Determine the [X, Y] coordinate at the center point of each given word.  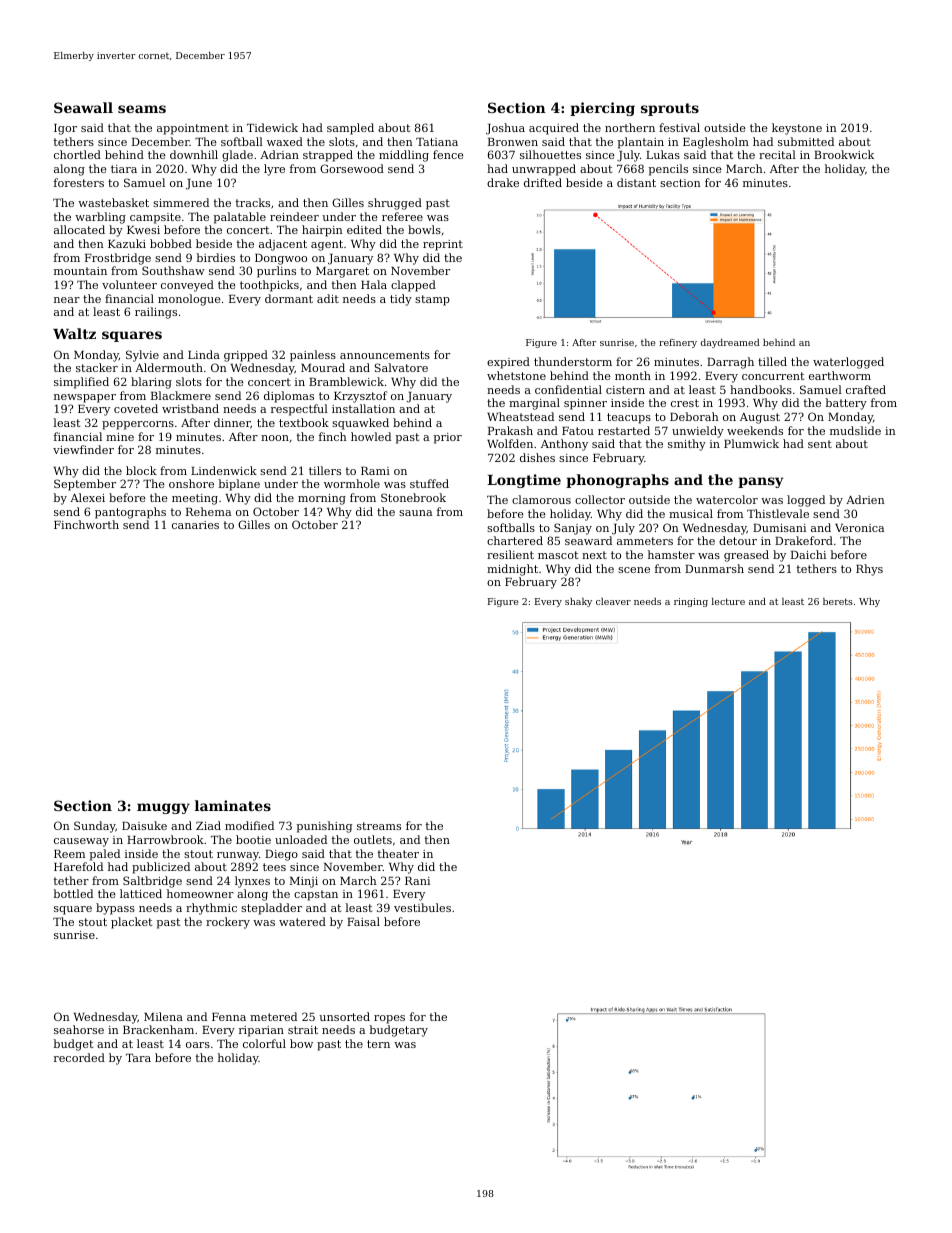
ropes [389, 1019]
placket [131, 923]
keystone [797, 129]
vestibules [422, 907]
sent [820, 444]
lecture [728, 601]
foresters [79, 182]
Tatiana [437, 142]
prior [448, 438]
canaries [195, 525]
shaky [578, 602]
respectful [299, 410]
